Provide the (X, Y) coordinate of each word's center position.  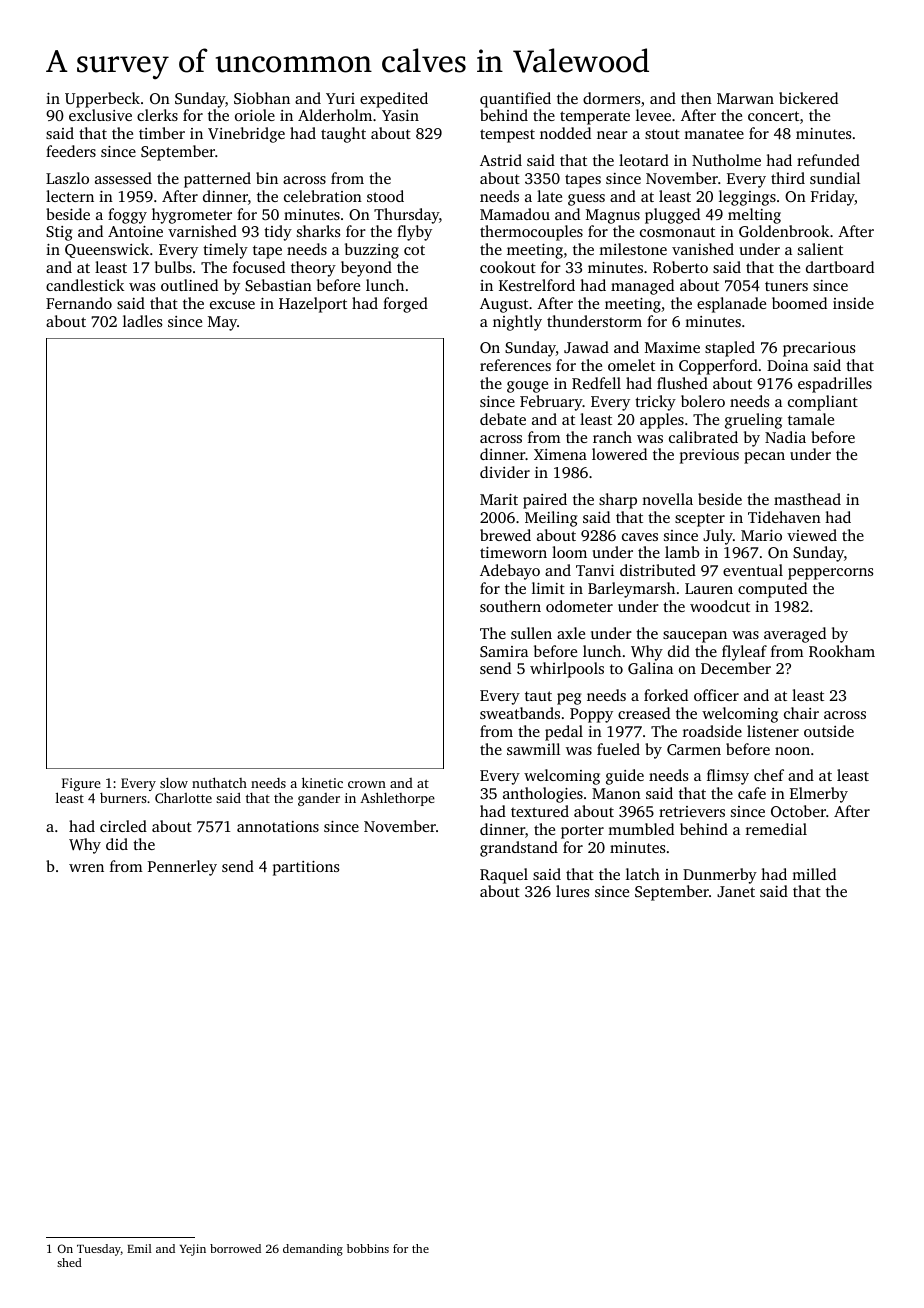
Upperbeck (102, 100)
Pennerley (182, 868)
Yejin (193, 1250)
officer (716, 695)
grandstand (519, 849)
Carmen (694, 749)
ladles (142, 321)
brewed (505, 535)
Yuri (340, 98)
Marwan (745, 98)
